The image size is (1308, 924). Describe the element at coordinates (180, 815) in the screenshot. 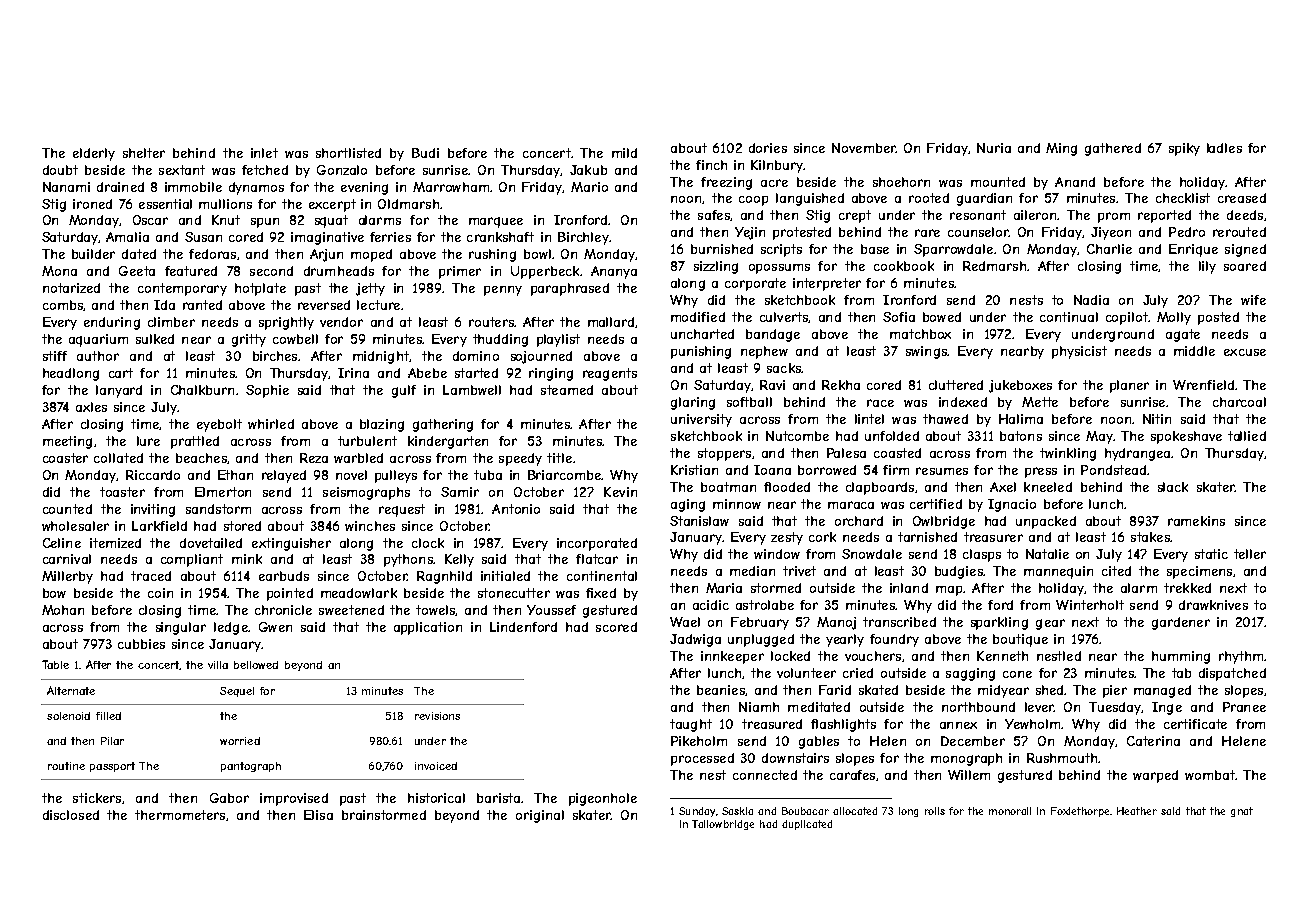

I see `thermometers` at that location.
